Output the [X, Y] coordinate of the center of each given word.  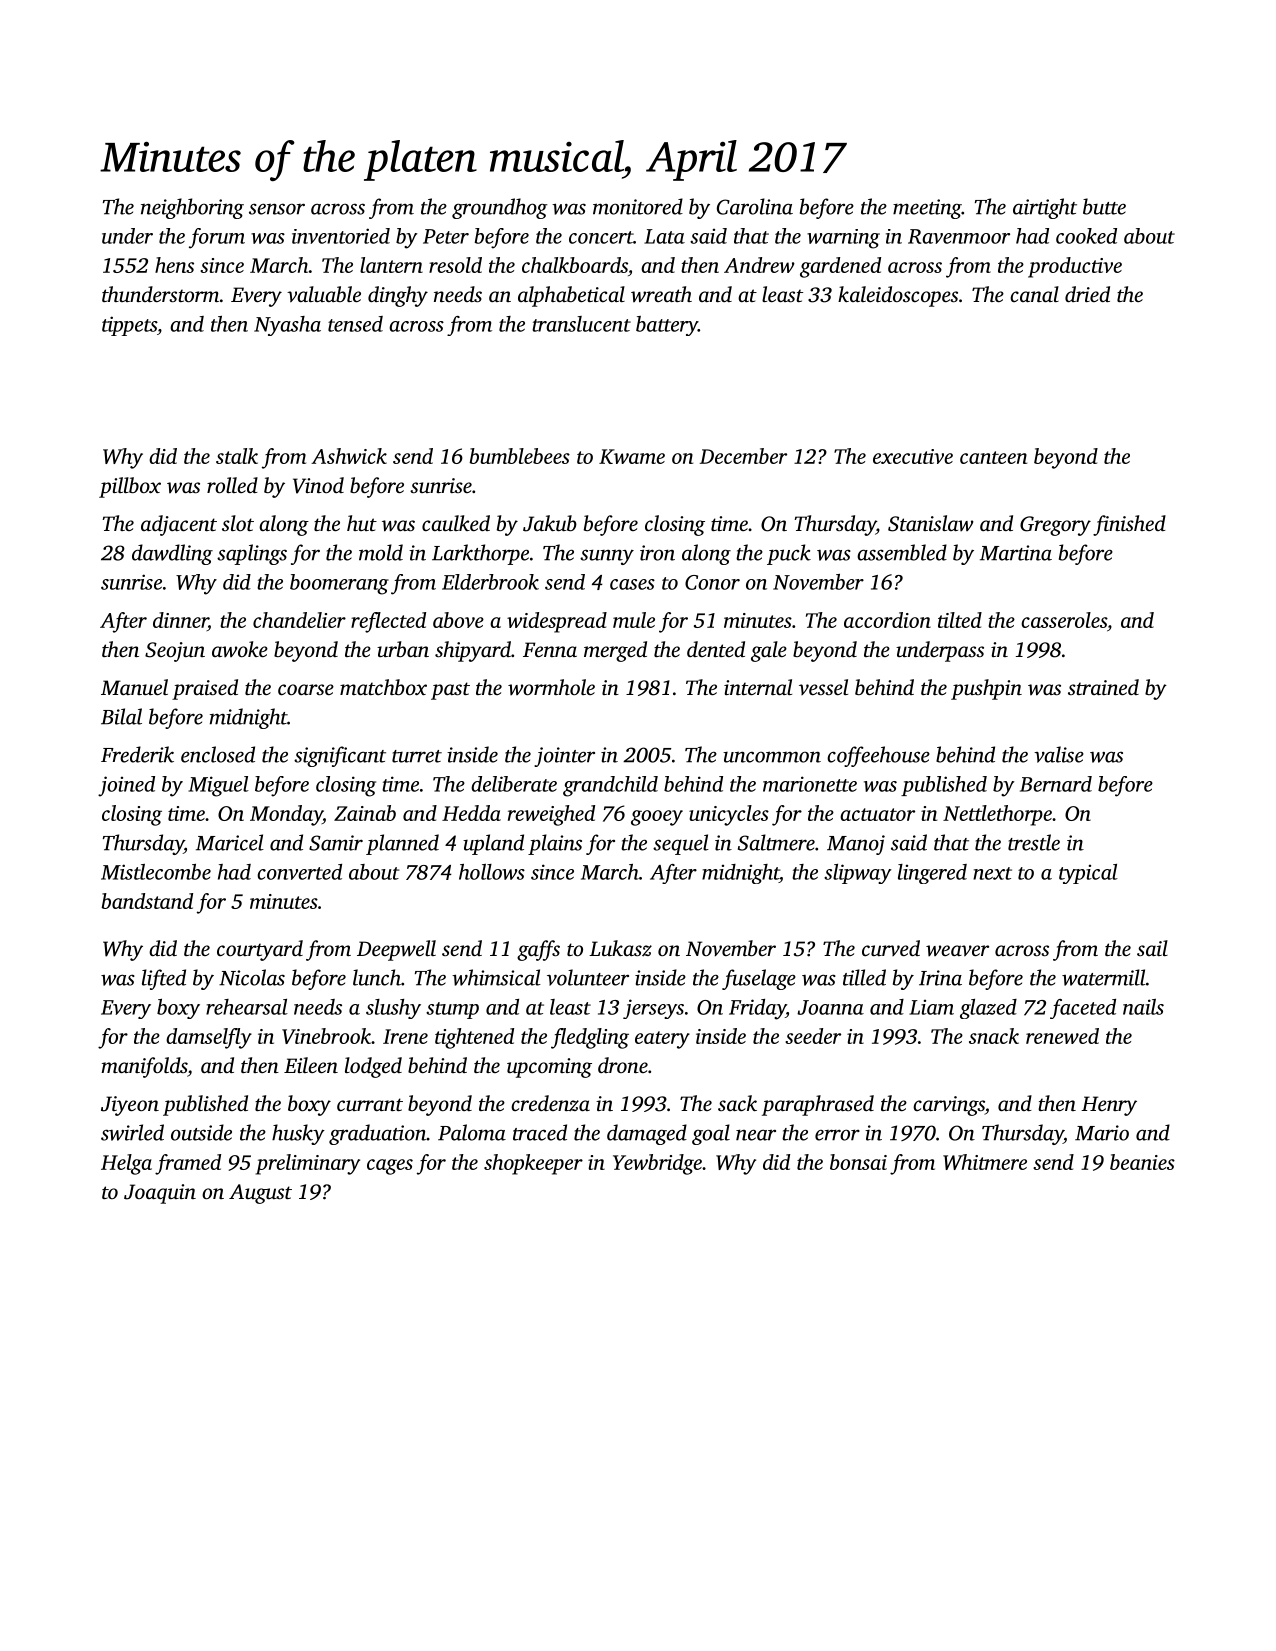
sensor [277, 209]
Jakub [550, 523]
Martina [1016, 553]
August [260, 1194]
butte [1104, 206]
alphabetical [571, 296]
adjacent [179, 525]
